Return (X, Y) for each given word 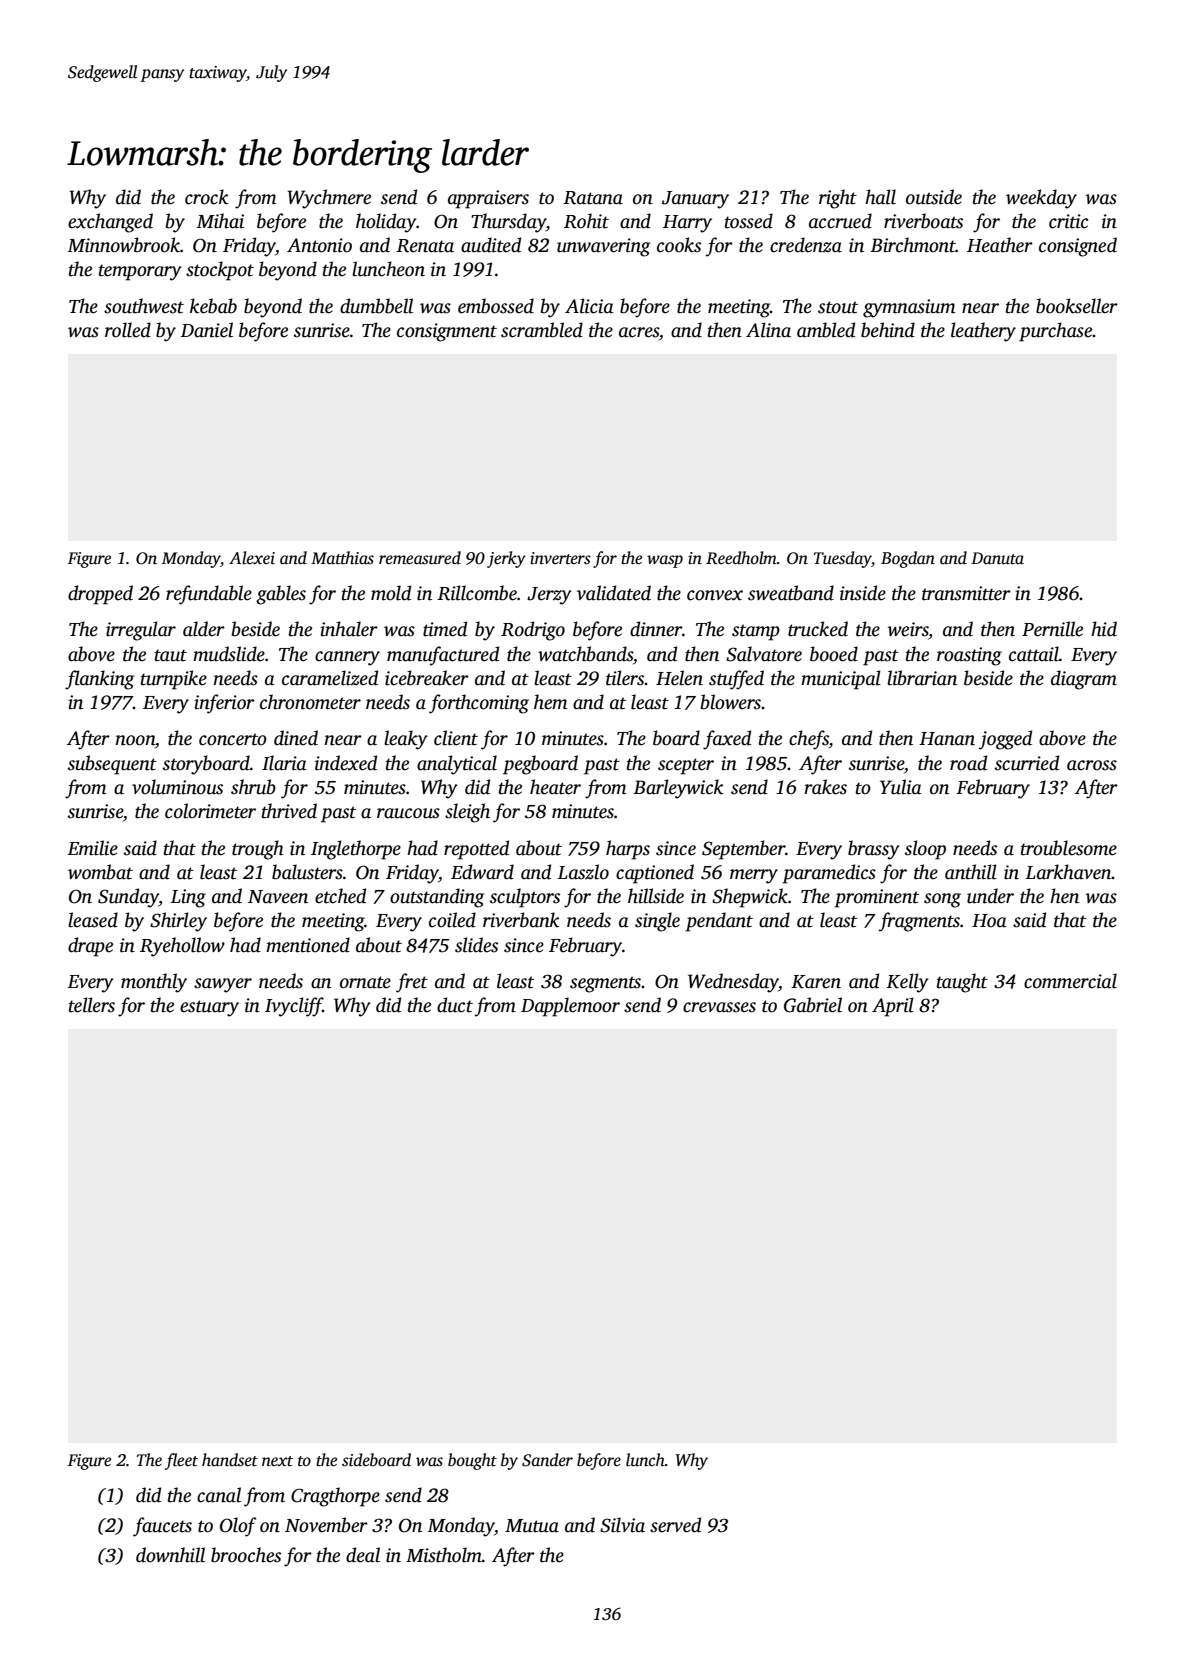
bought (472, 1461)
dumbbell (376, 306)
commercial (1070, 981)
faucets (162, 1527)
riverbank (521, 920)
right (838, 199)
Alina (768, 330)
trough (258, 850)
